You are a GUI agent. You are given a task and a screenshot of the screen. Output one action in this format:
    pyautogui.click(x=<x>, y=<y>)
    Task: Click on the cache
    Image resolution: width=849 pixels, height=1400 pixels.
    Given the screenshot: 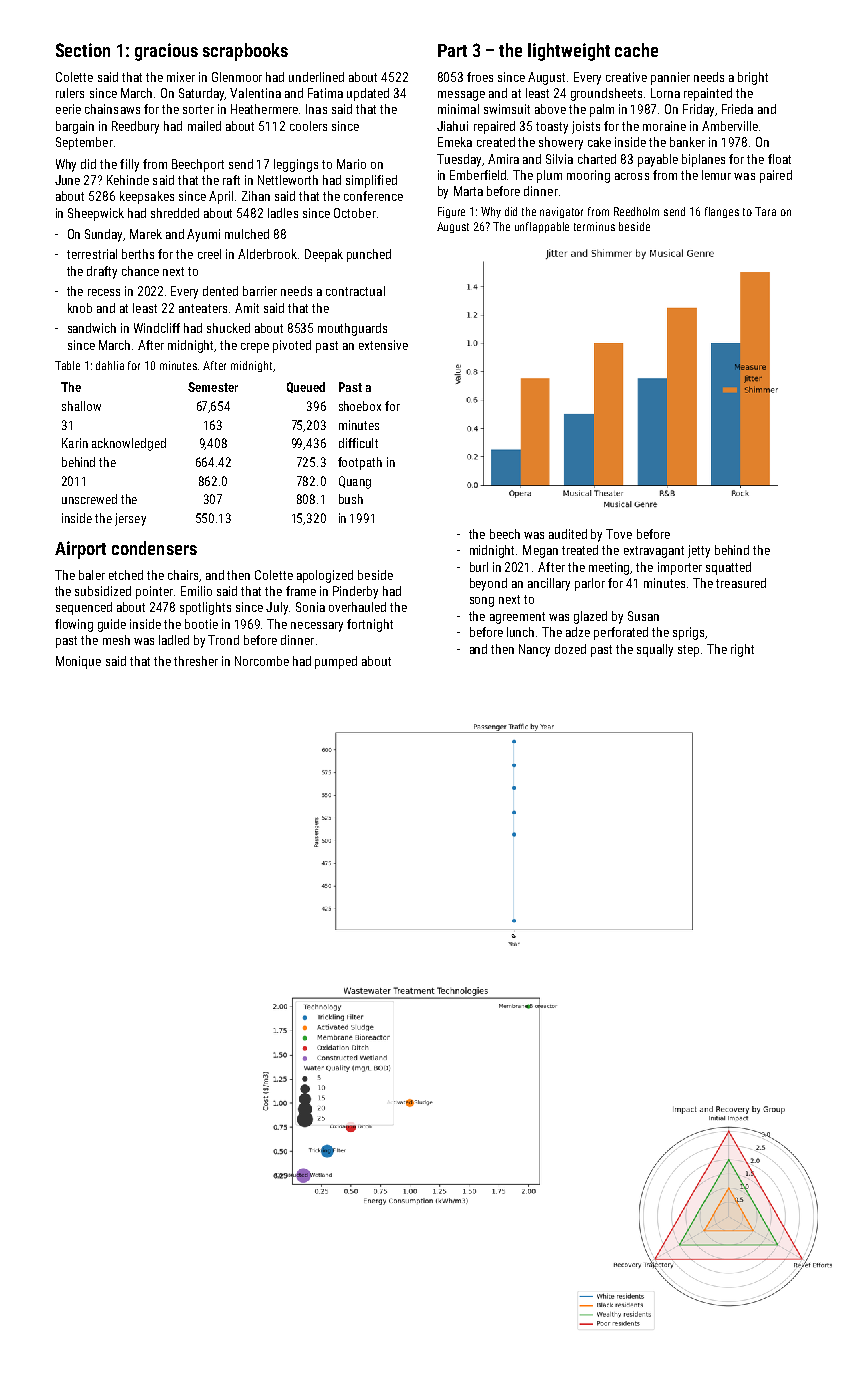 What is the action you would take?
    pyautogui.click(x=636, y=50)
